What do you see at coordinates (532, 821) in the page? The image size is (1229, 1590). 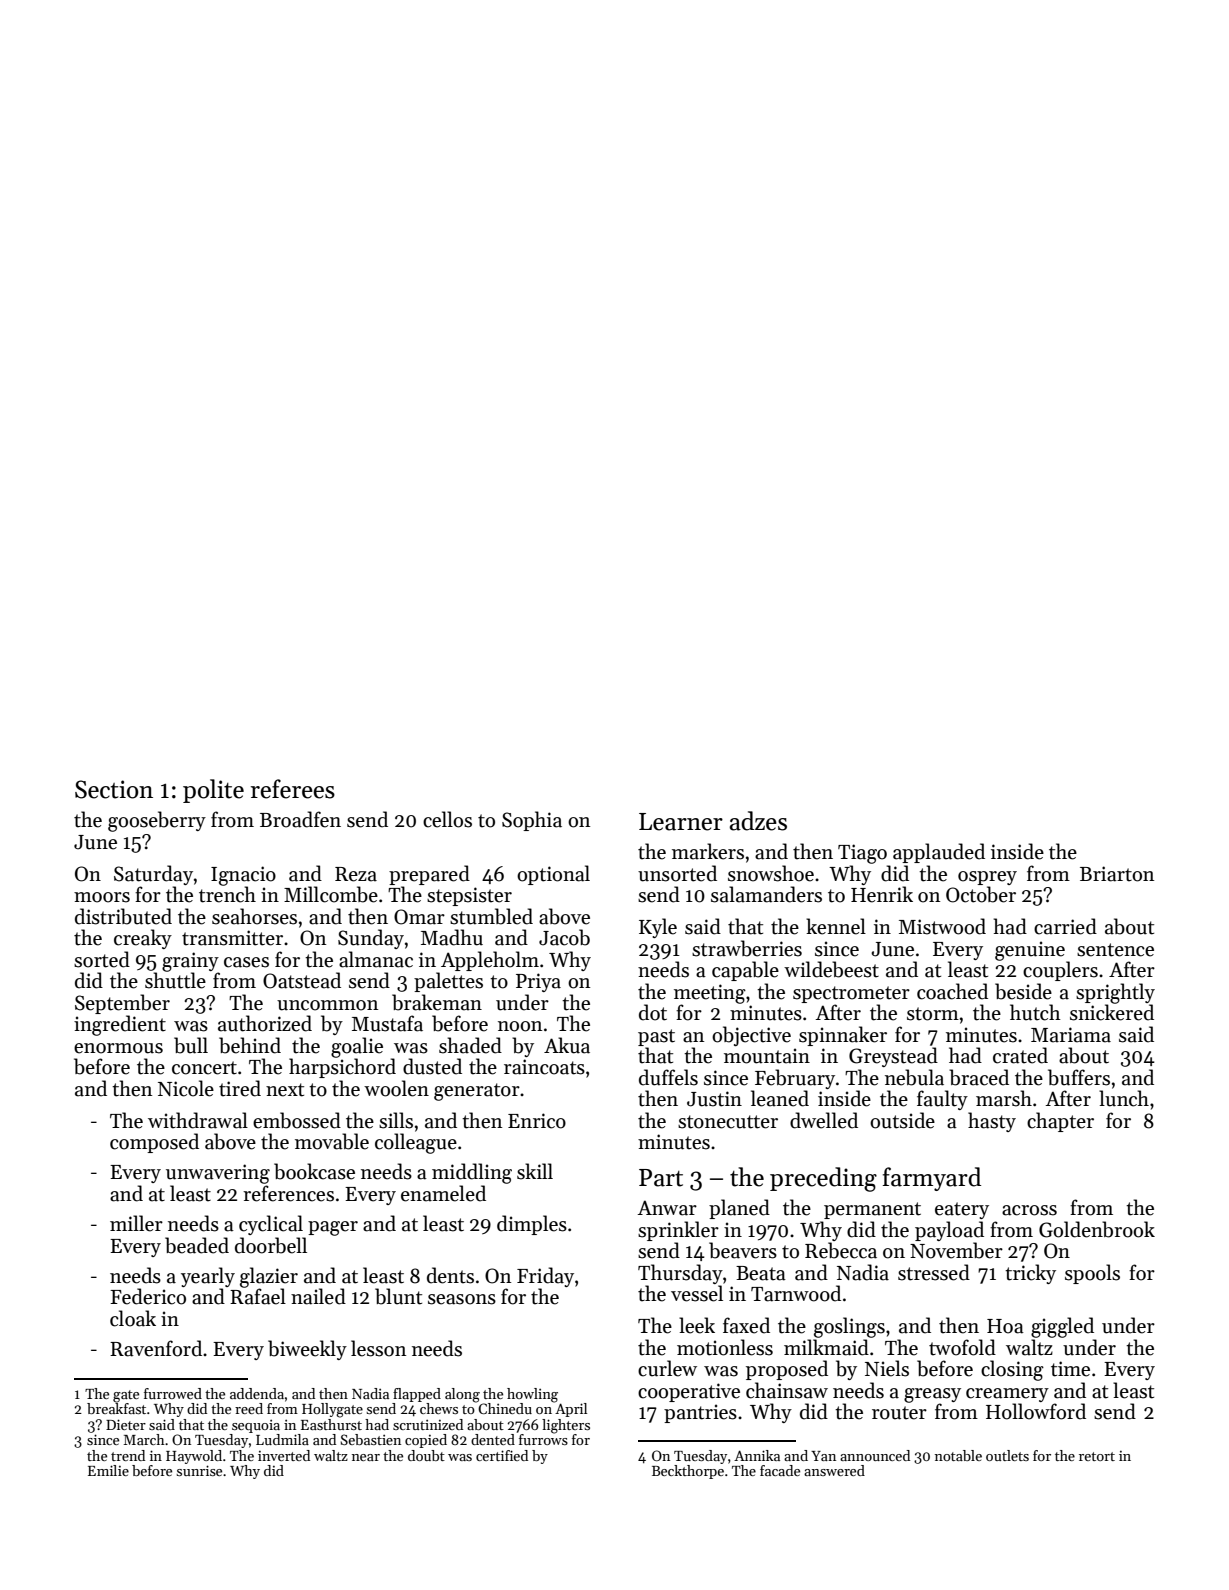 I see `Sophia` at bounding box center [532, 821].
